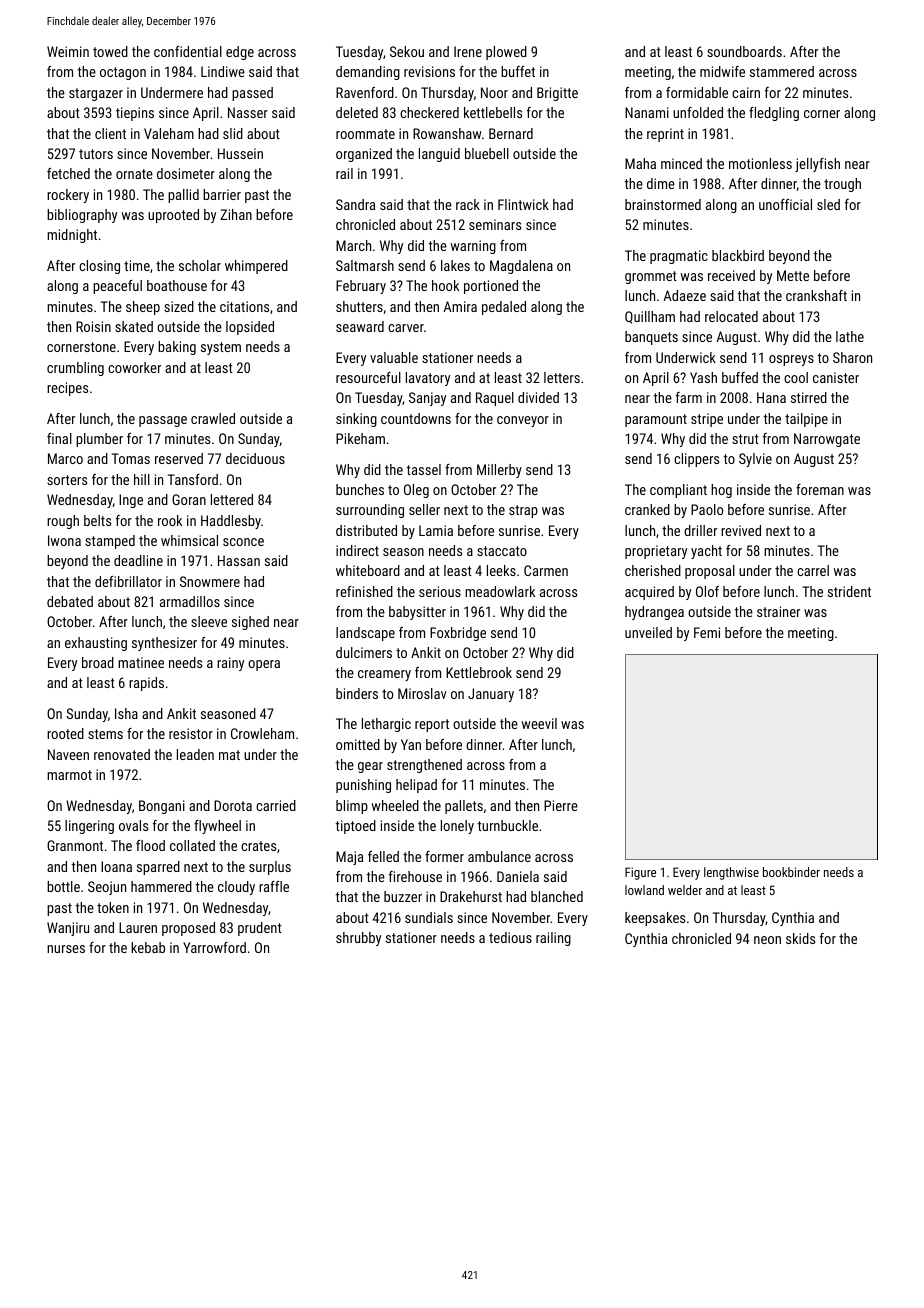  I want to click on Millerby, so click(499, 471).
